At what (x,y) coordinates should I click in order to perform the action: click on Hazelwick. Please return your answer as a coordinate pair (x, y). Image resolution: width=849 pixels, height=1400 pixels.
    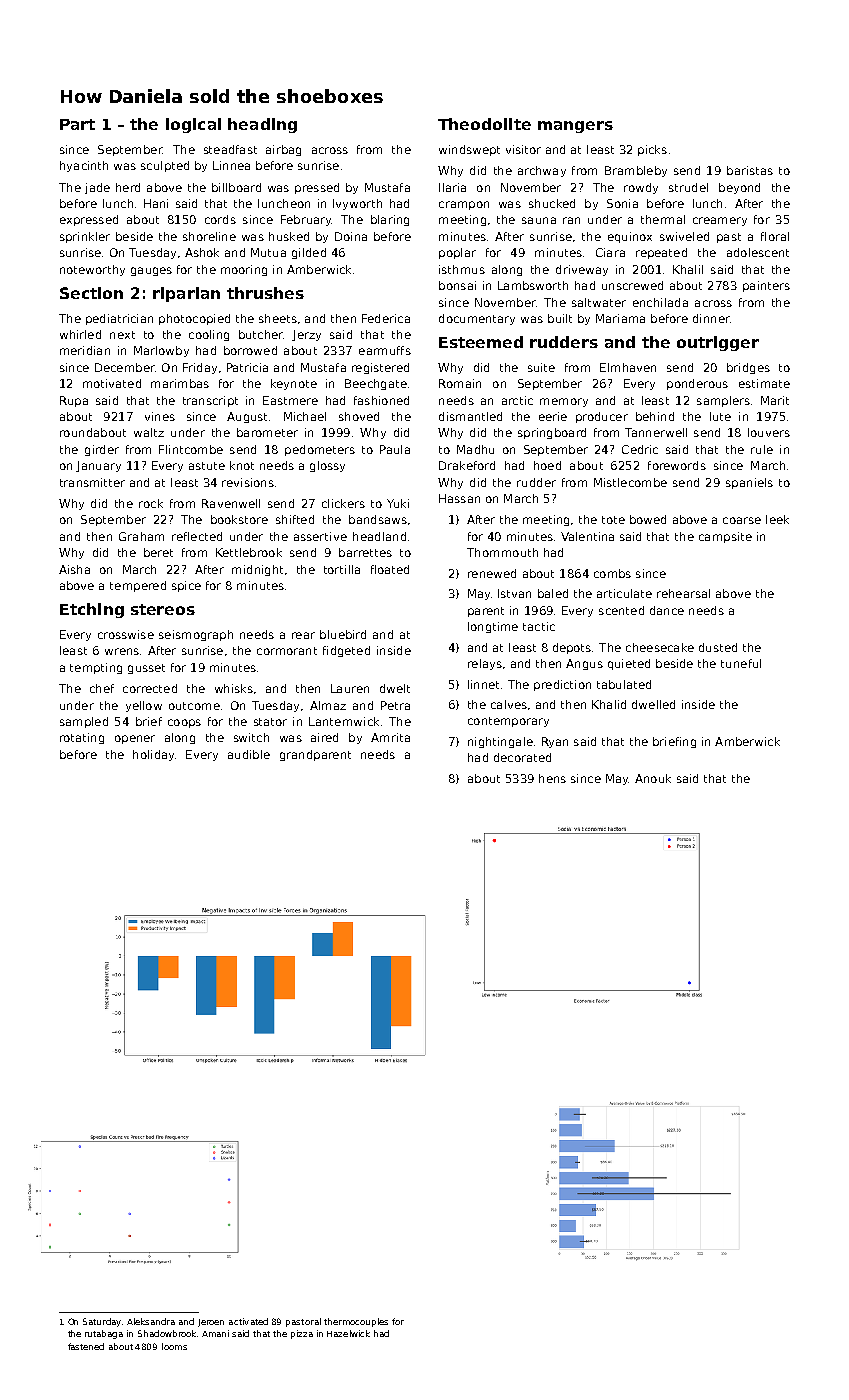
    Looking at the image, I should click on (348, 1333).
